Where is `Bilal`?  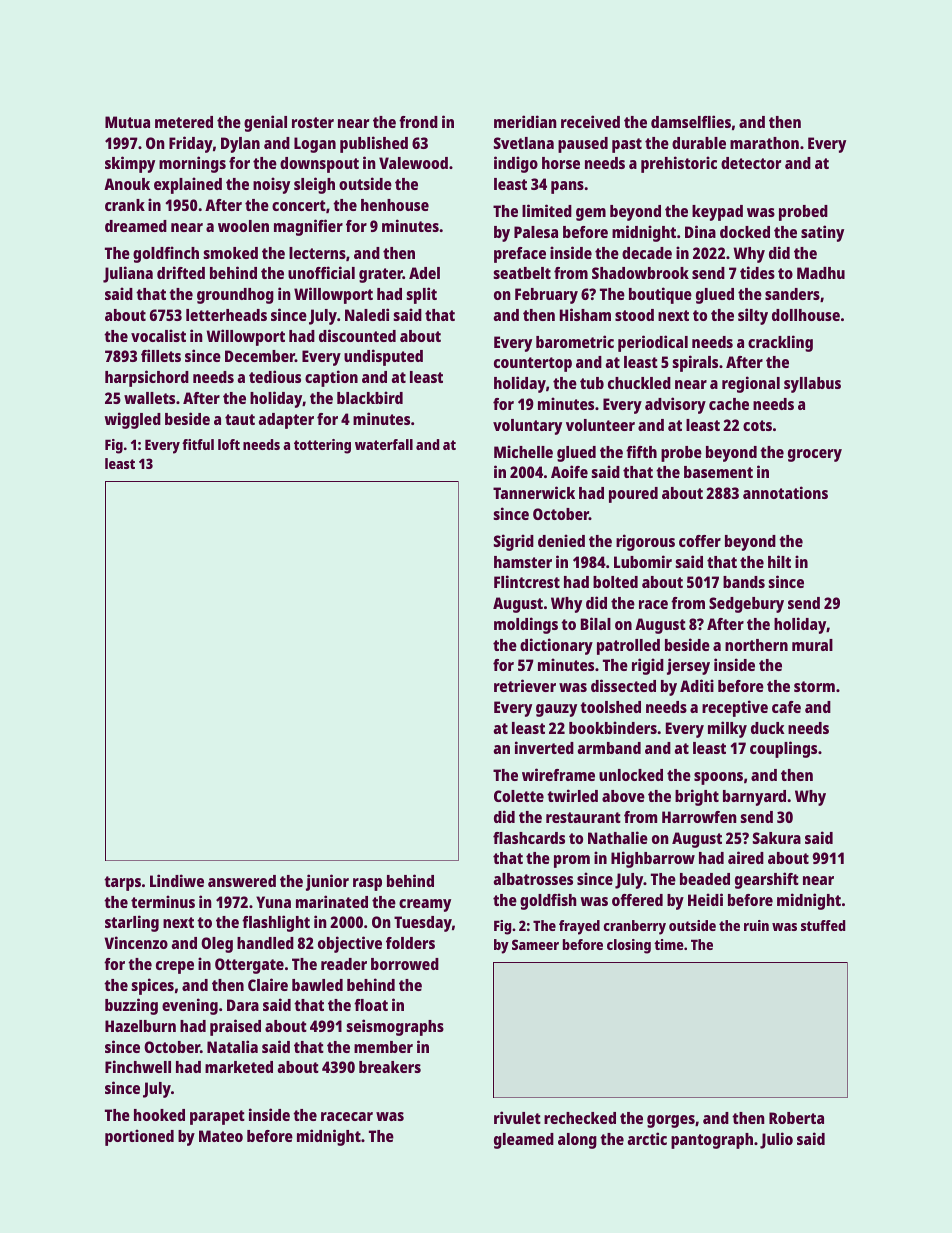
Bilal is located at coordinates (596, 623).
